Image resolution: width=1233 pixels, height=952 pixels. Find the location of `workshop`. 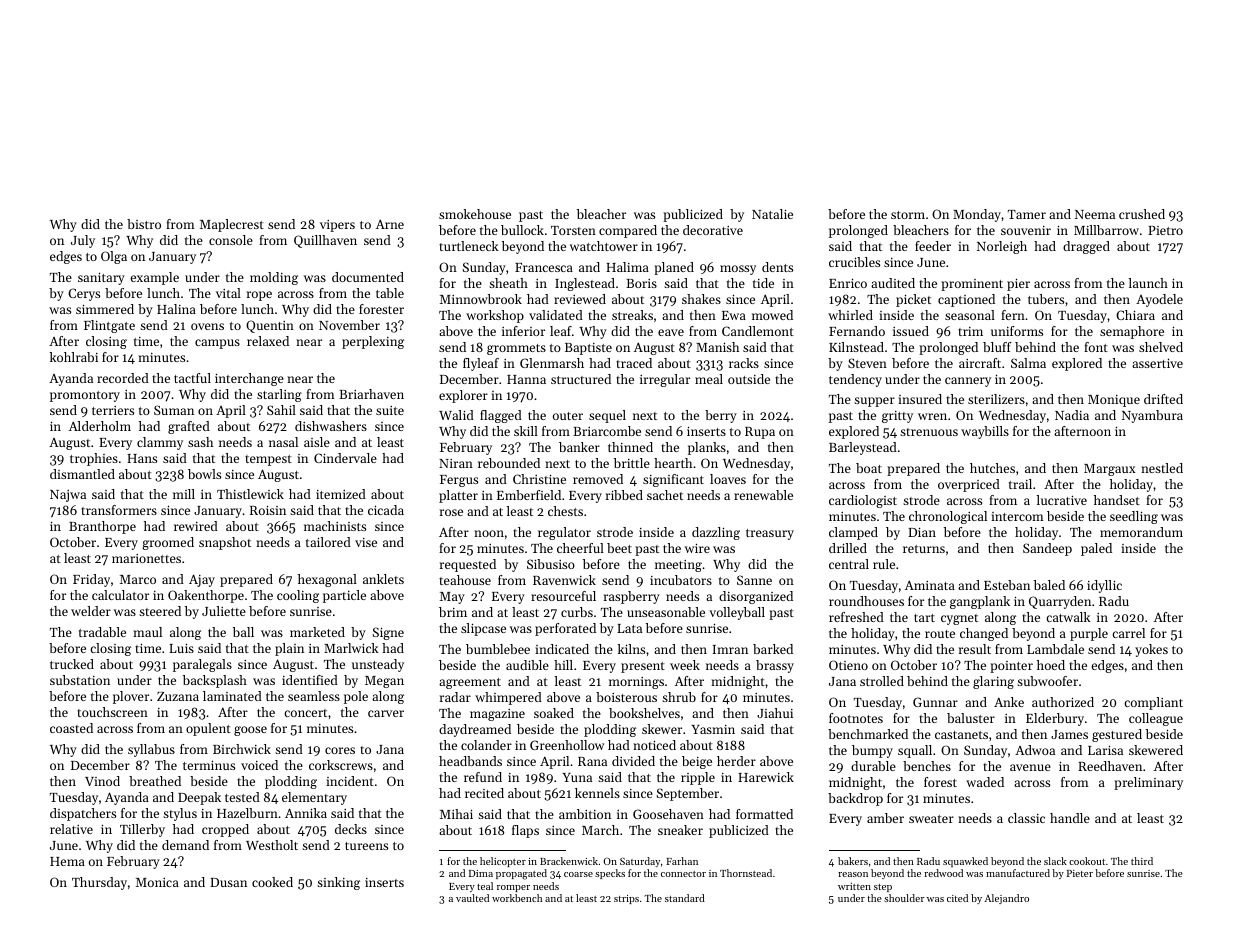

workshop is located at coordinates (495, 316).
